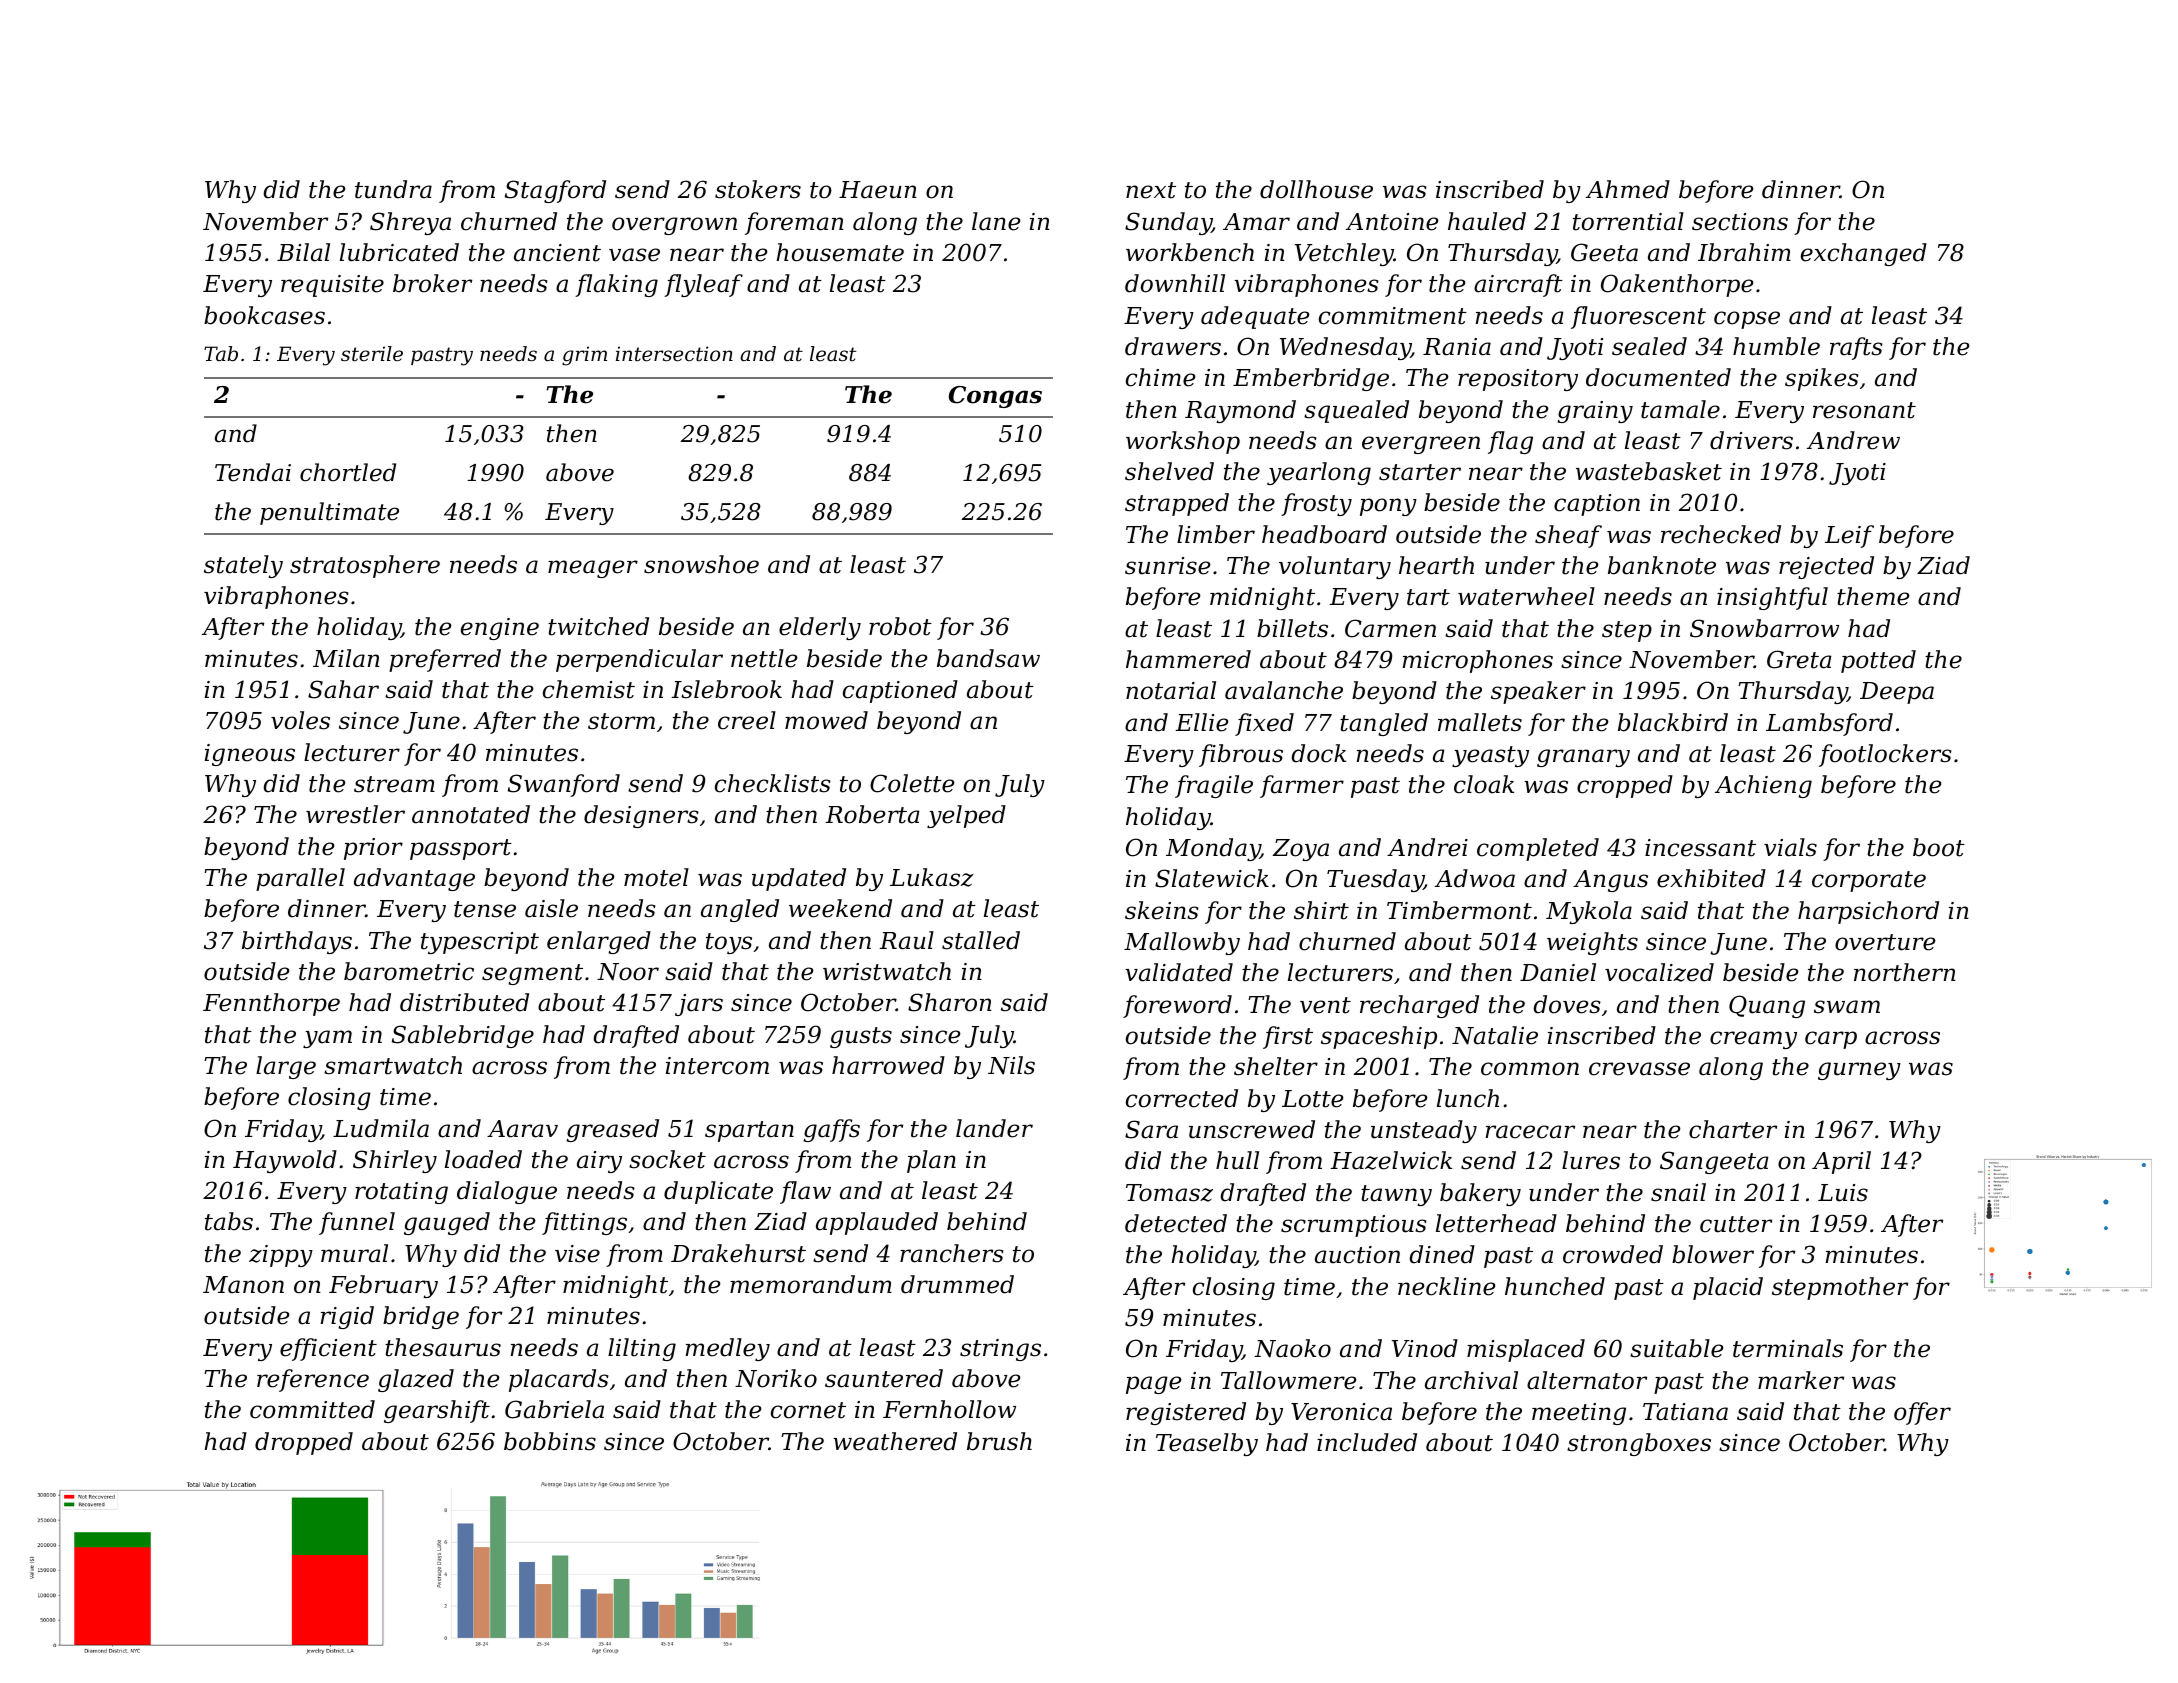 The width and height of the document is (2178, 1683). Describe the element at coordinates (805, 1192) in the document. I see `flaw` at that location.
